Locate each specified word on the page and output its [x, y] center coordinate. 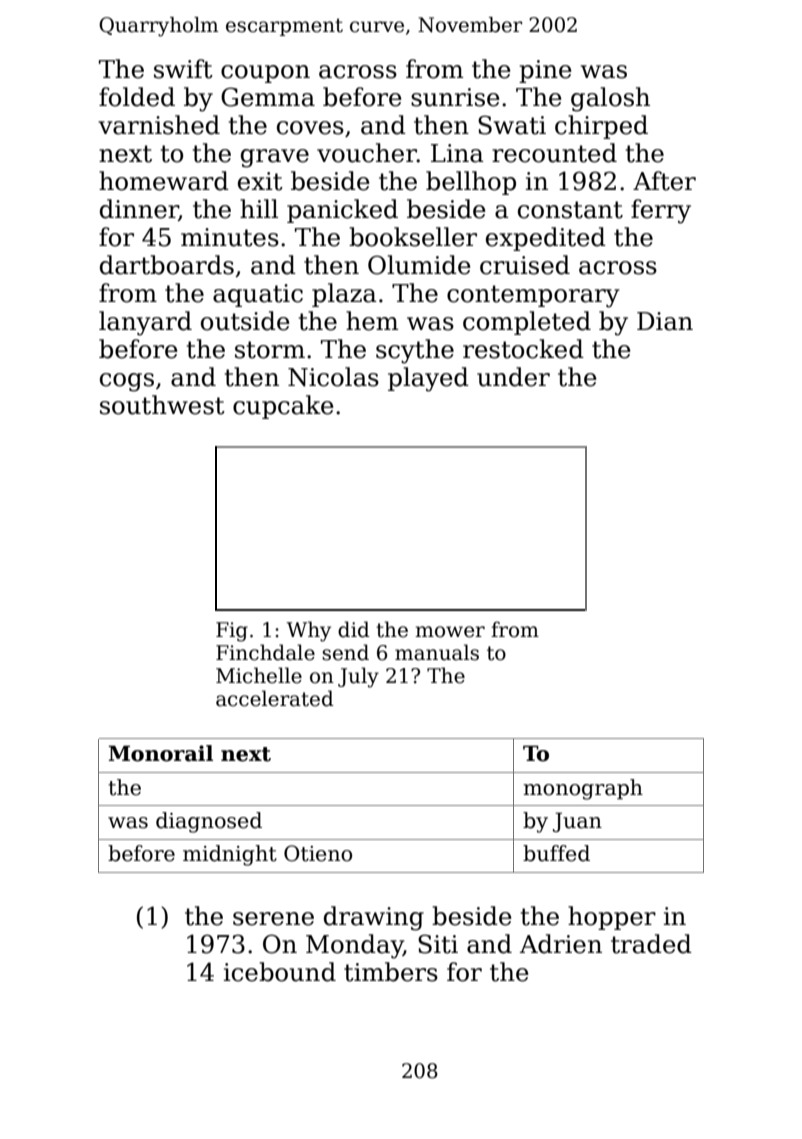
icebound [280, 972]
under [513, 377]
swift [183, 69]
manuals [437, 652]
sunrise [455, 97]
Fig [232, 632]
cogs [127, 382]
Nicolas [333, 377]
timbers [391, 972]
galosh [610, 99]
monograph [583, 789]
